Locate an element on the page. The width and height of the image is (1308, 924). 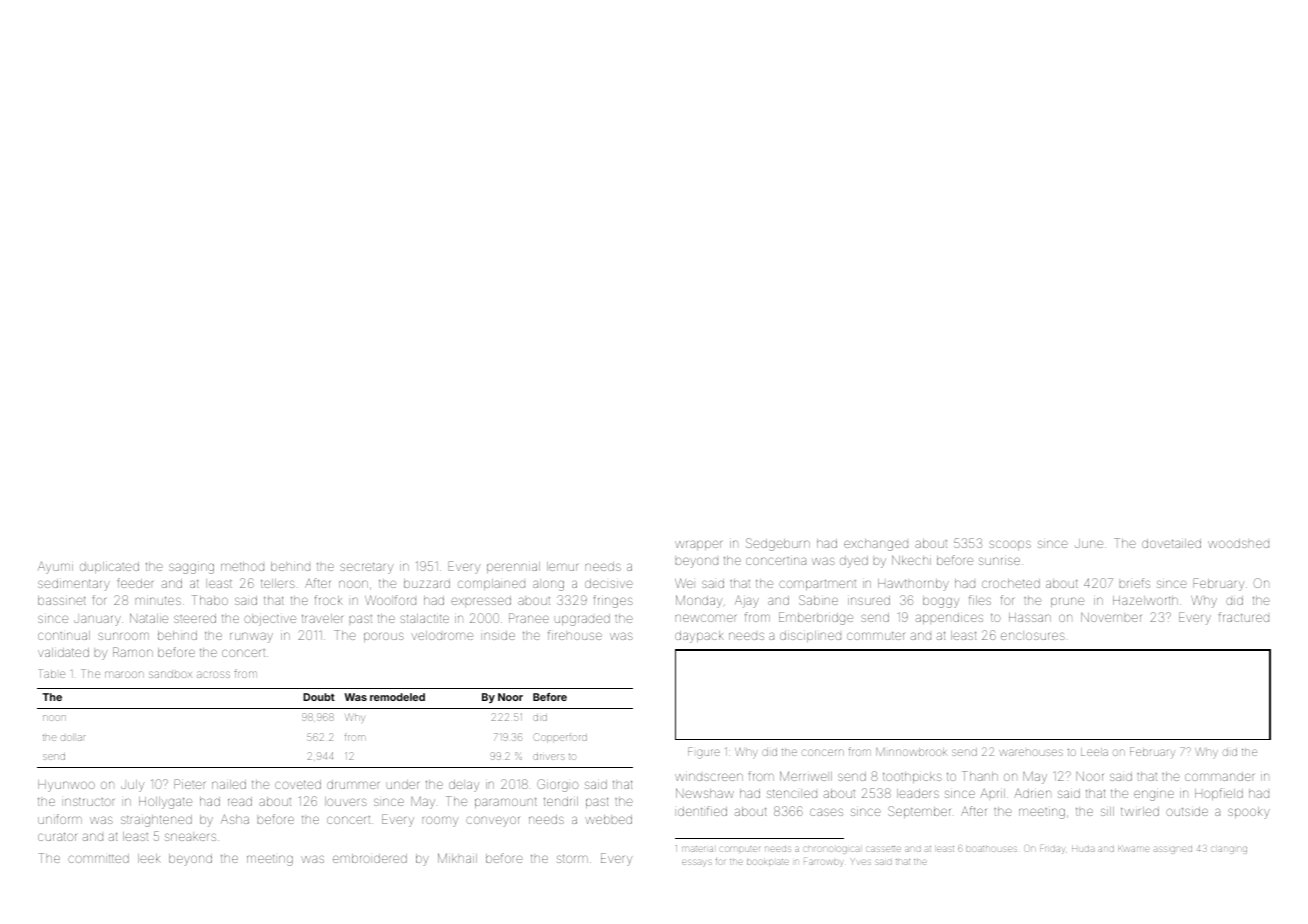
method is located at coordinates (242, 566).
